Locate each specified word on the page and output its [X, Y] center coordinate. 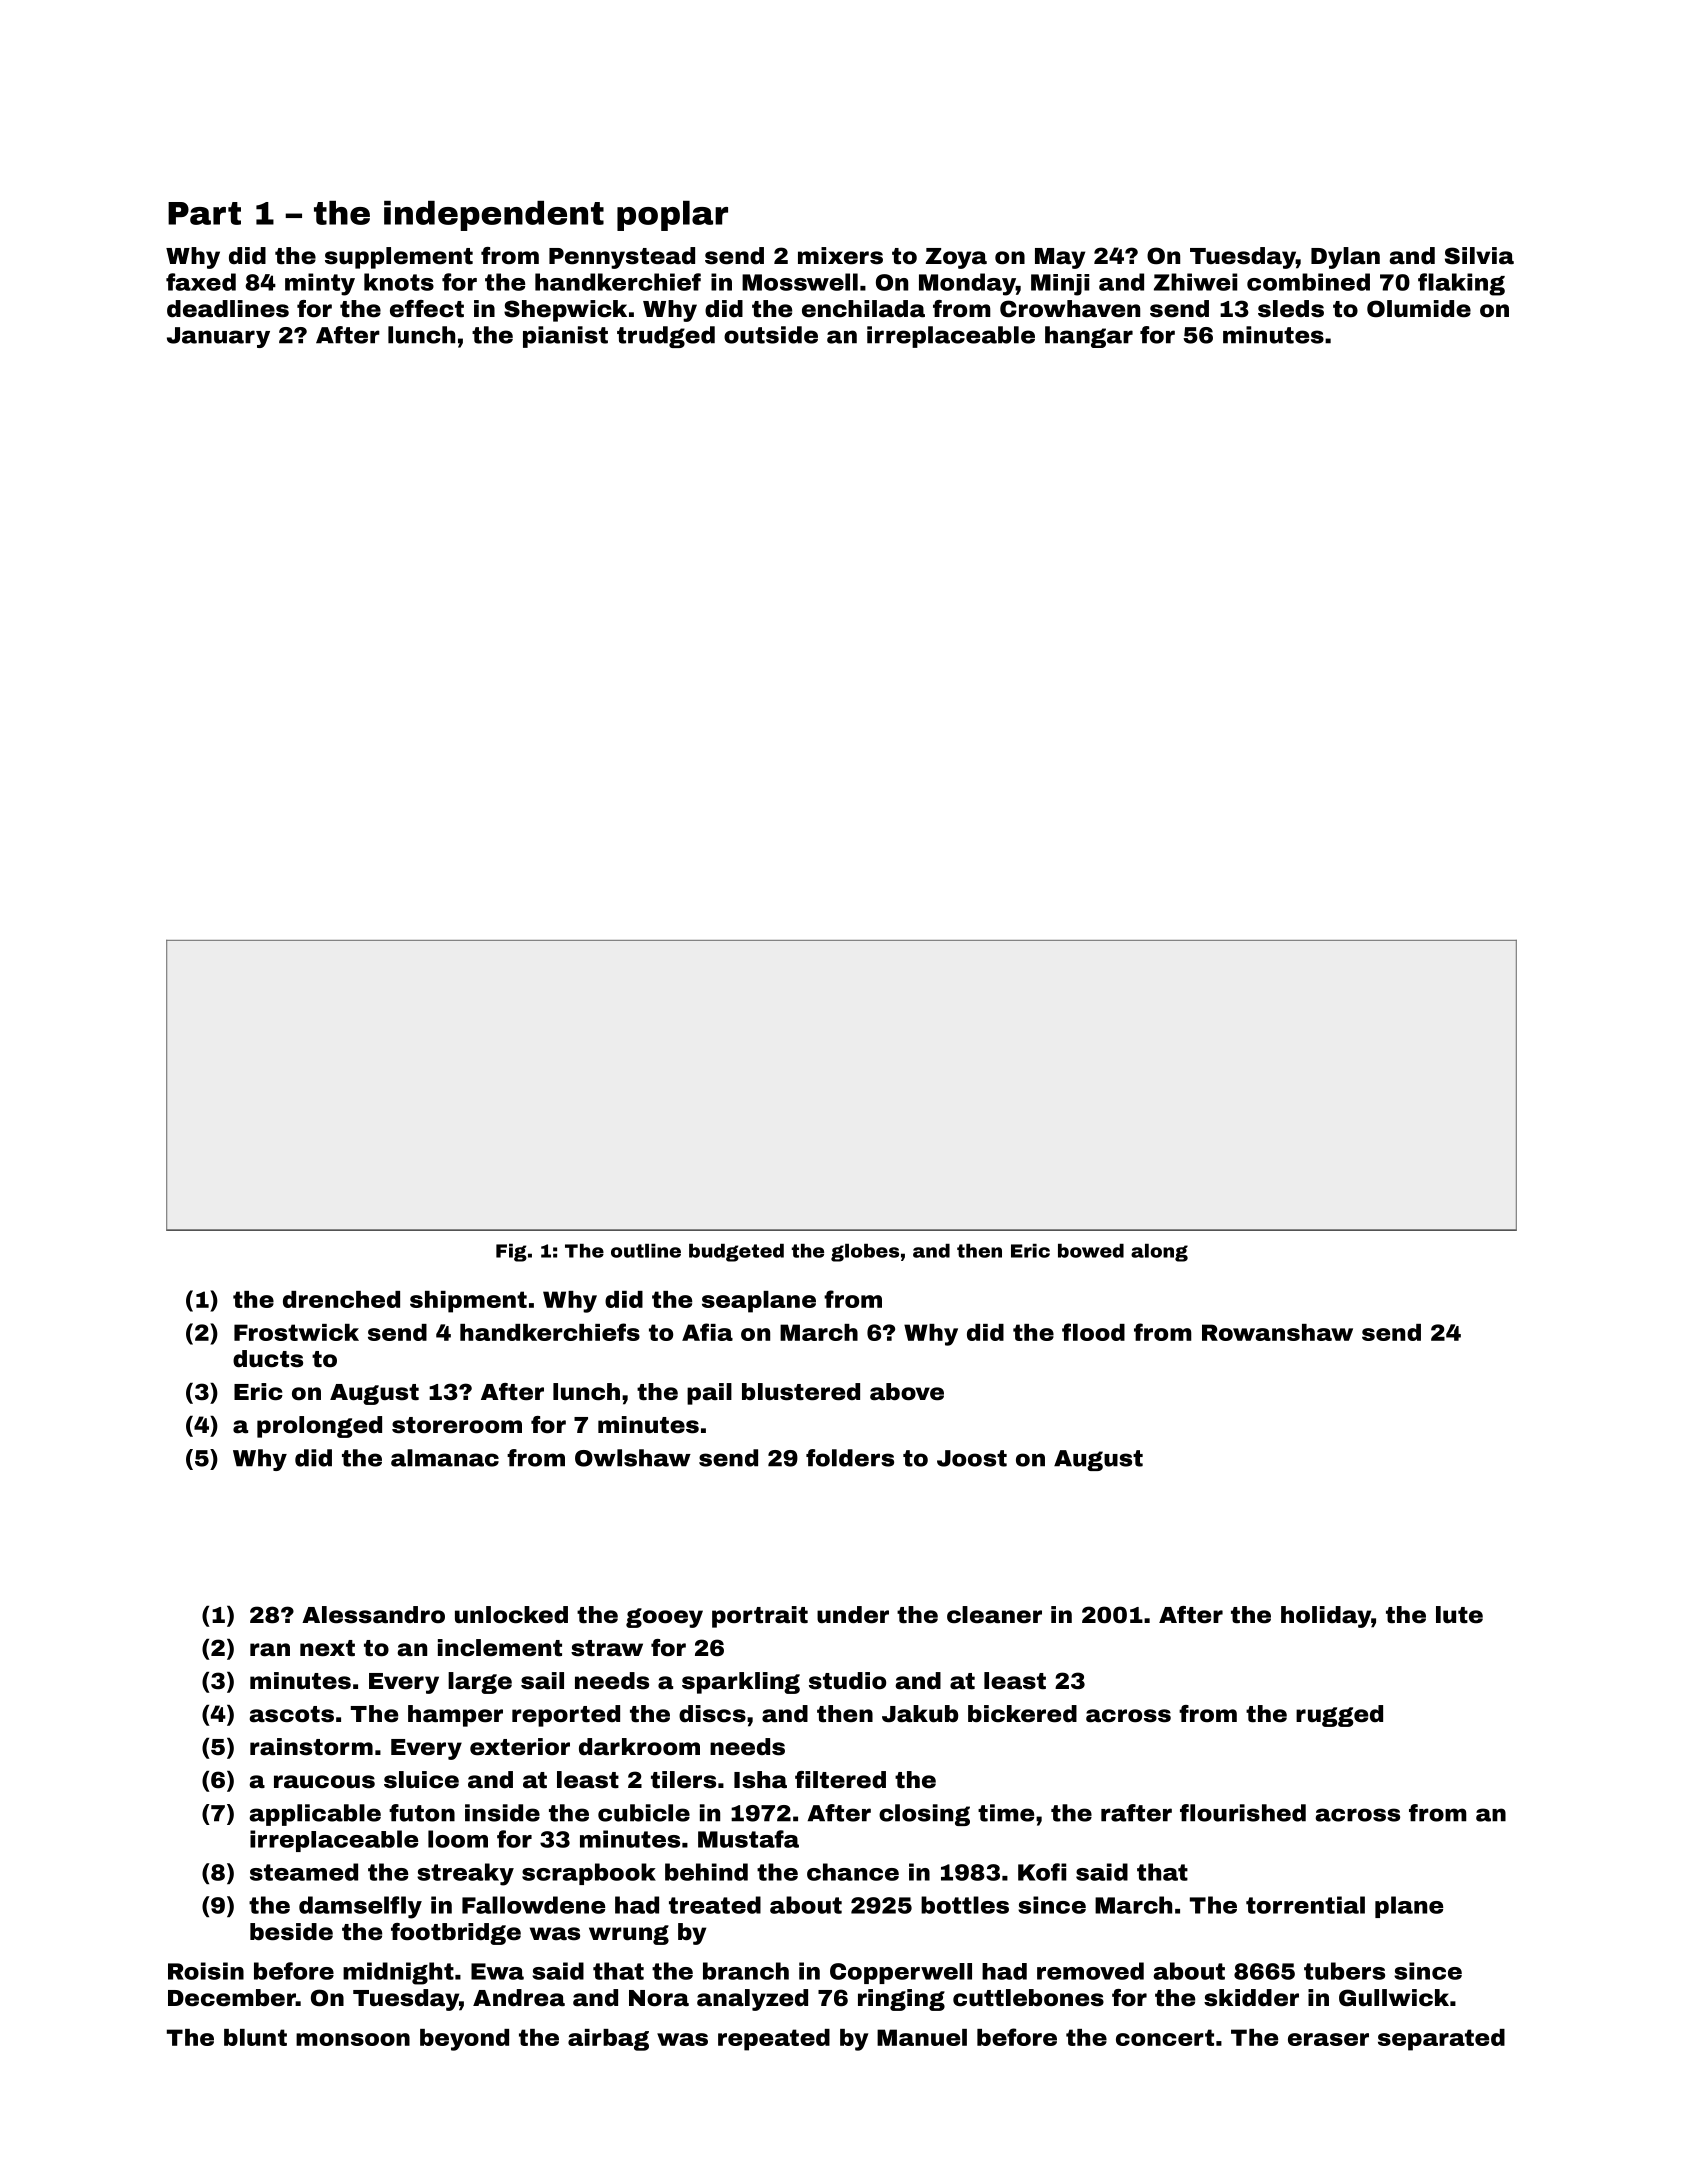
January [218, 337]
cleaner [994, 1615]
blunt [255, 2037]
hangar [1089, 337]
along [1159, 1253]
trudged [666, 337]
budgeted [736, 1253]
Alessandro [373, 1615]
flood [1093, 1332]
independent [494, 216]
